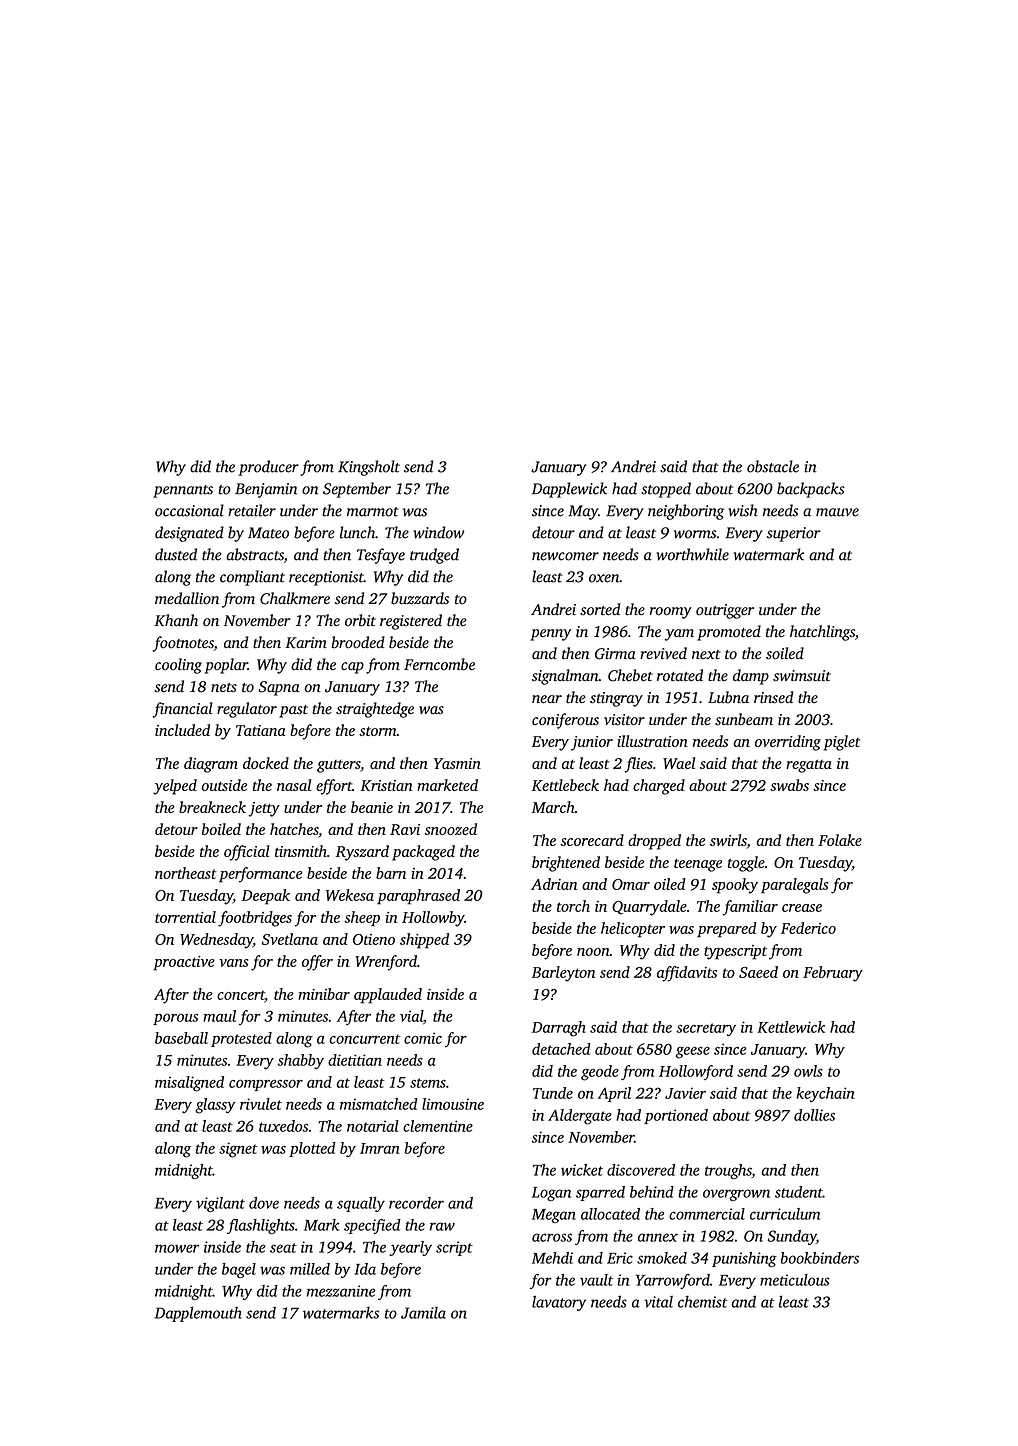 This screenshot has width=1018, height=1446. What do you see at coordinates (301, 851) in the screenshot?
I see `tinsmith` at bounding box center [301, 851].
